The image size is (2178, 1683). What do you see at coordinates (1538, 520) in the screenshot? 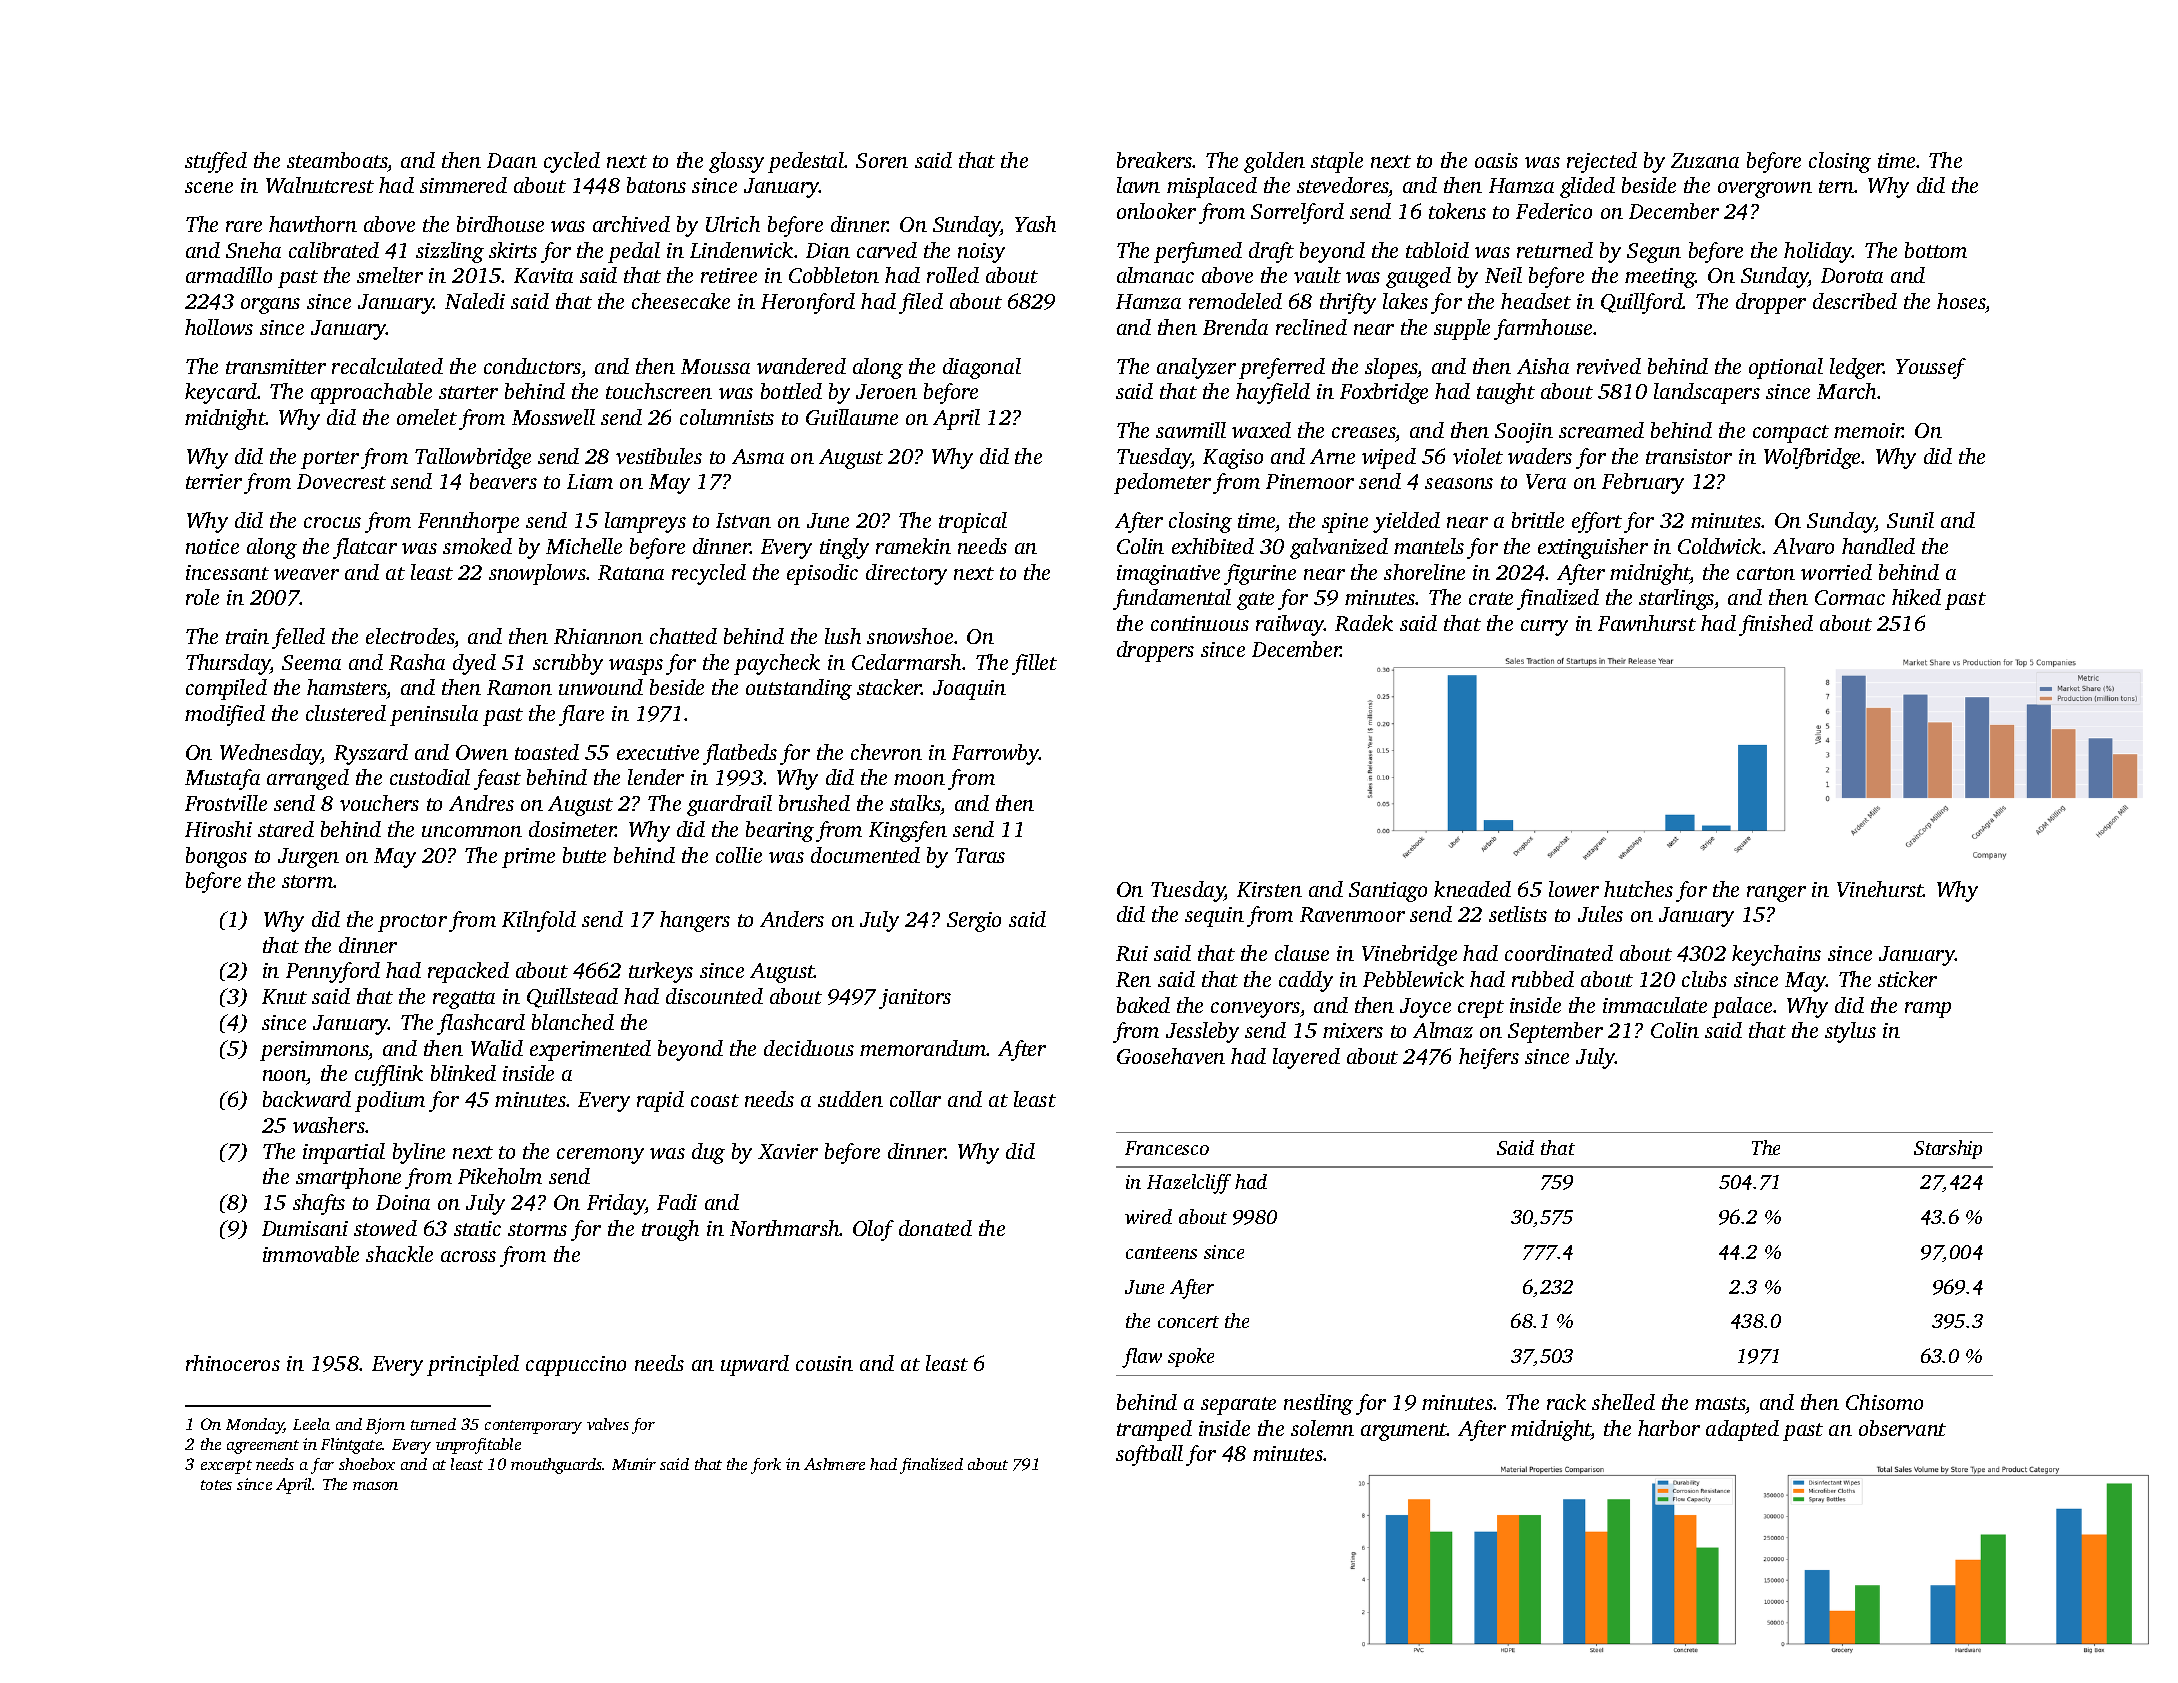
I see `brittle` at bounding box center [1538, 520].
